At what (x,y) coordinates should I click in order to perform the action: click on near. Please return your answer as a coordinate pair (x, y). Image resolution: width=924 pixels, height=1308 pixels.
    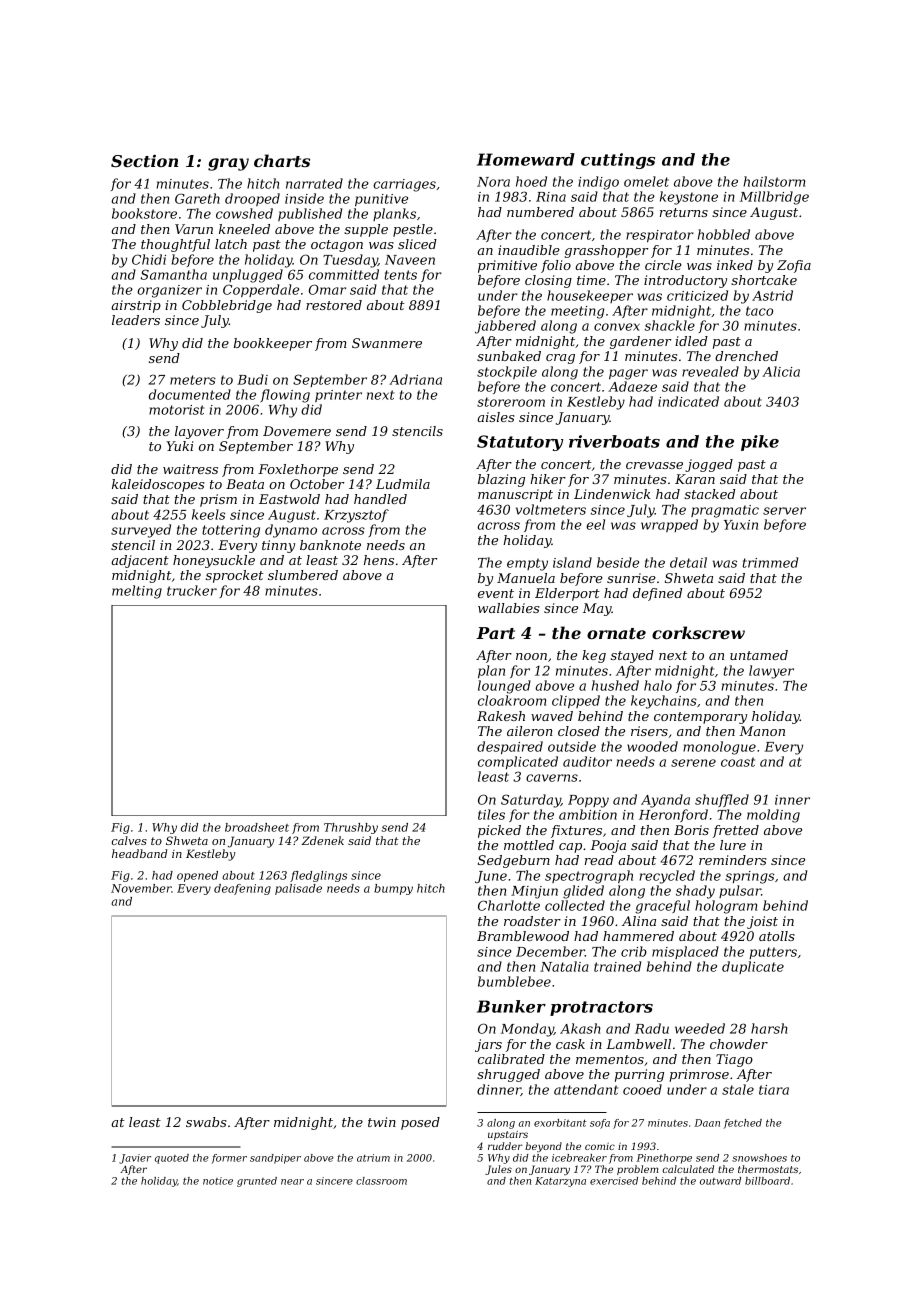
    Looking at the image, I should click on (292, 1182).
